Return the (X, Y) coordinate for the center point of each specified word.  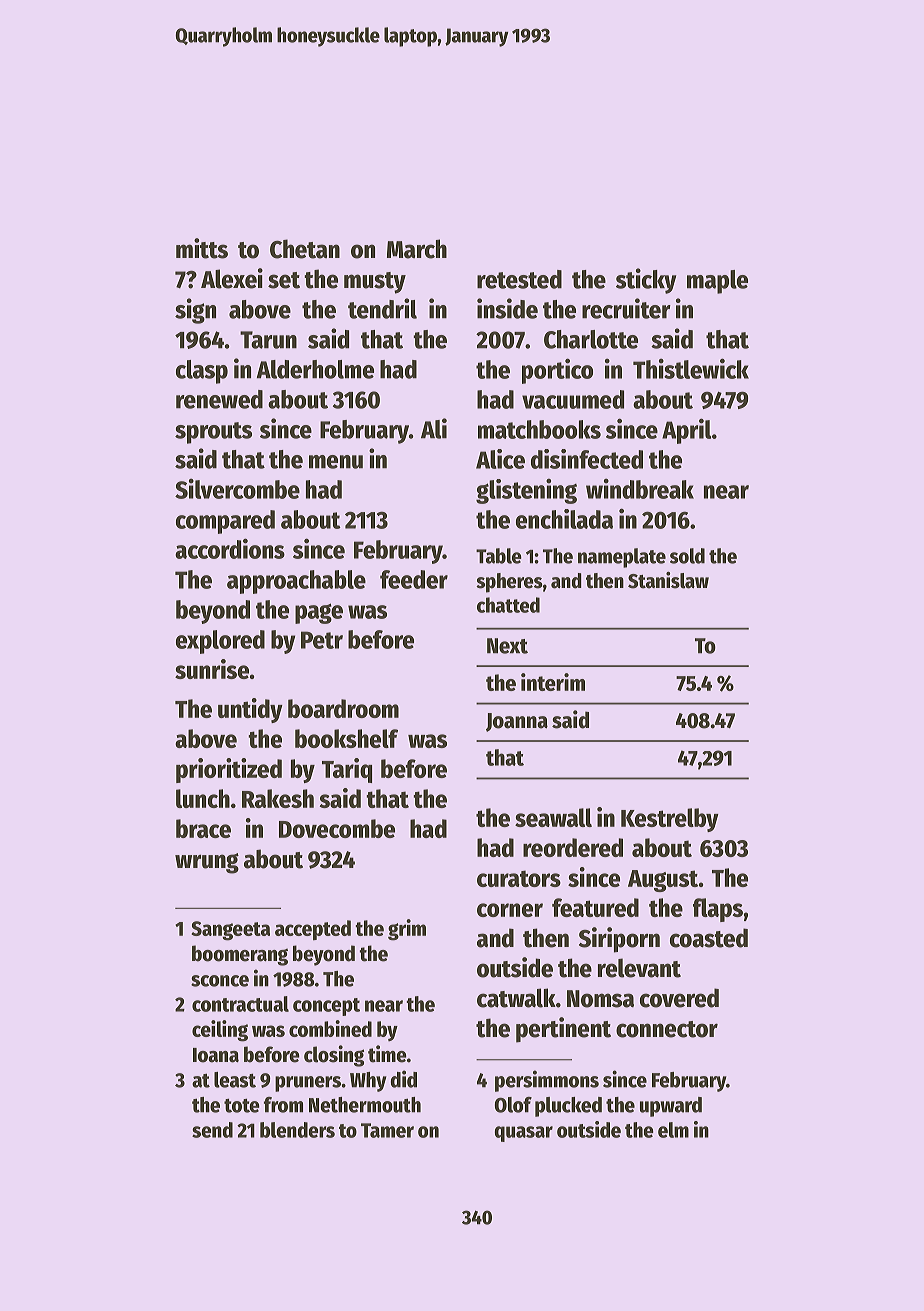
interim (553, 682)
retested (519, 279)
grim (407, 930)
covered (679, 998)
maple (717, 282)
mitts (202, 248)
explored (220, 642)
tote (242, 1106)
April (686, 431)
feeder (414, 579)
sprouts (213, 433)
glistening (526, 491)
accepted (313, 930)
